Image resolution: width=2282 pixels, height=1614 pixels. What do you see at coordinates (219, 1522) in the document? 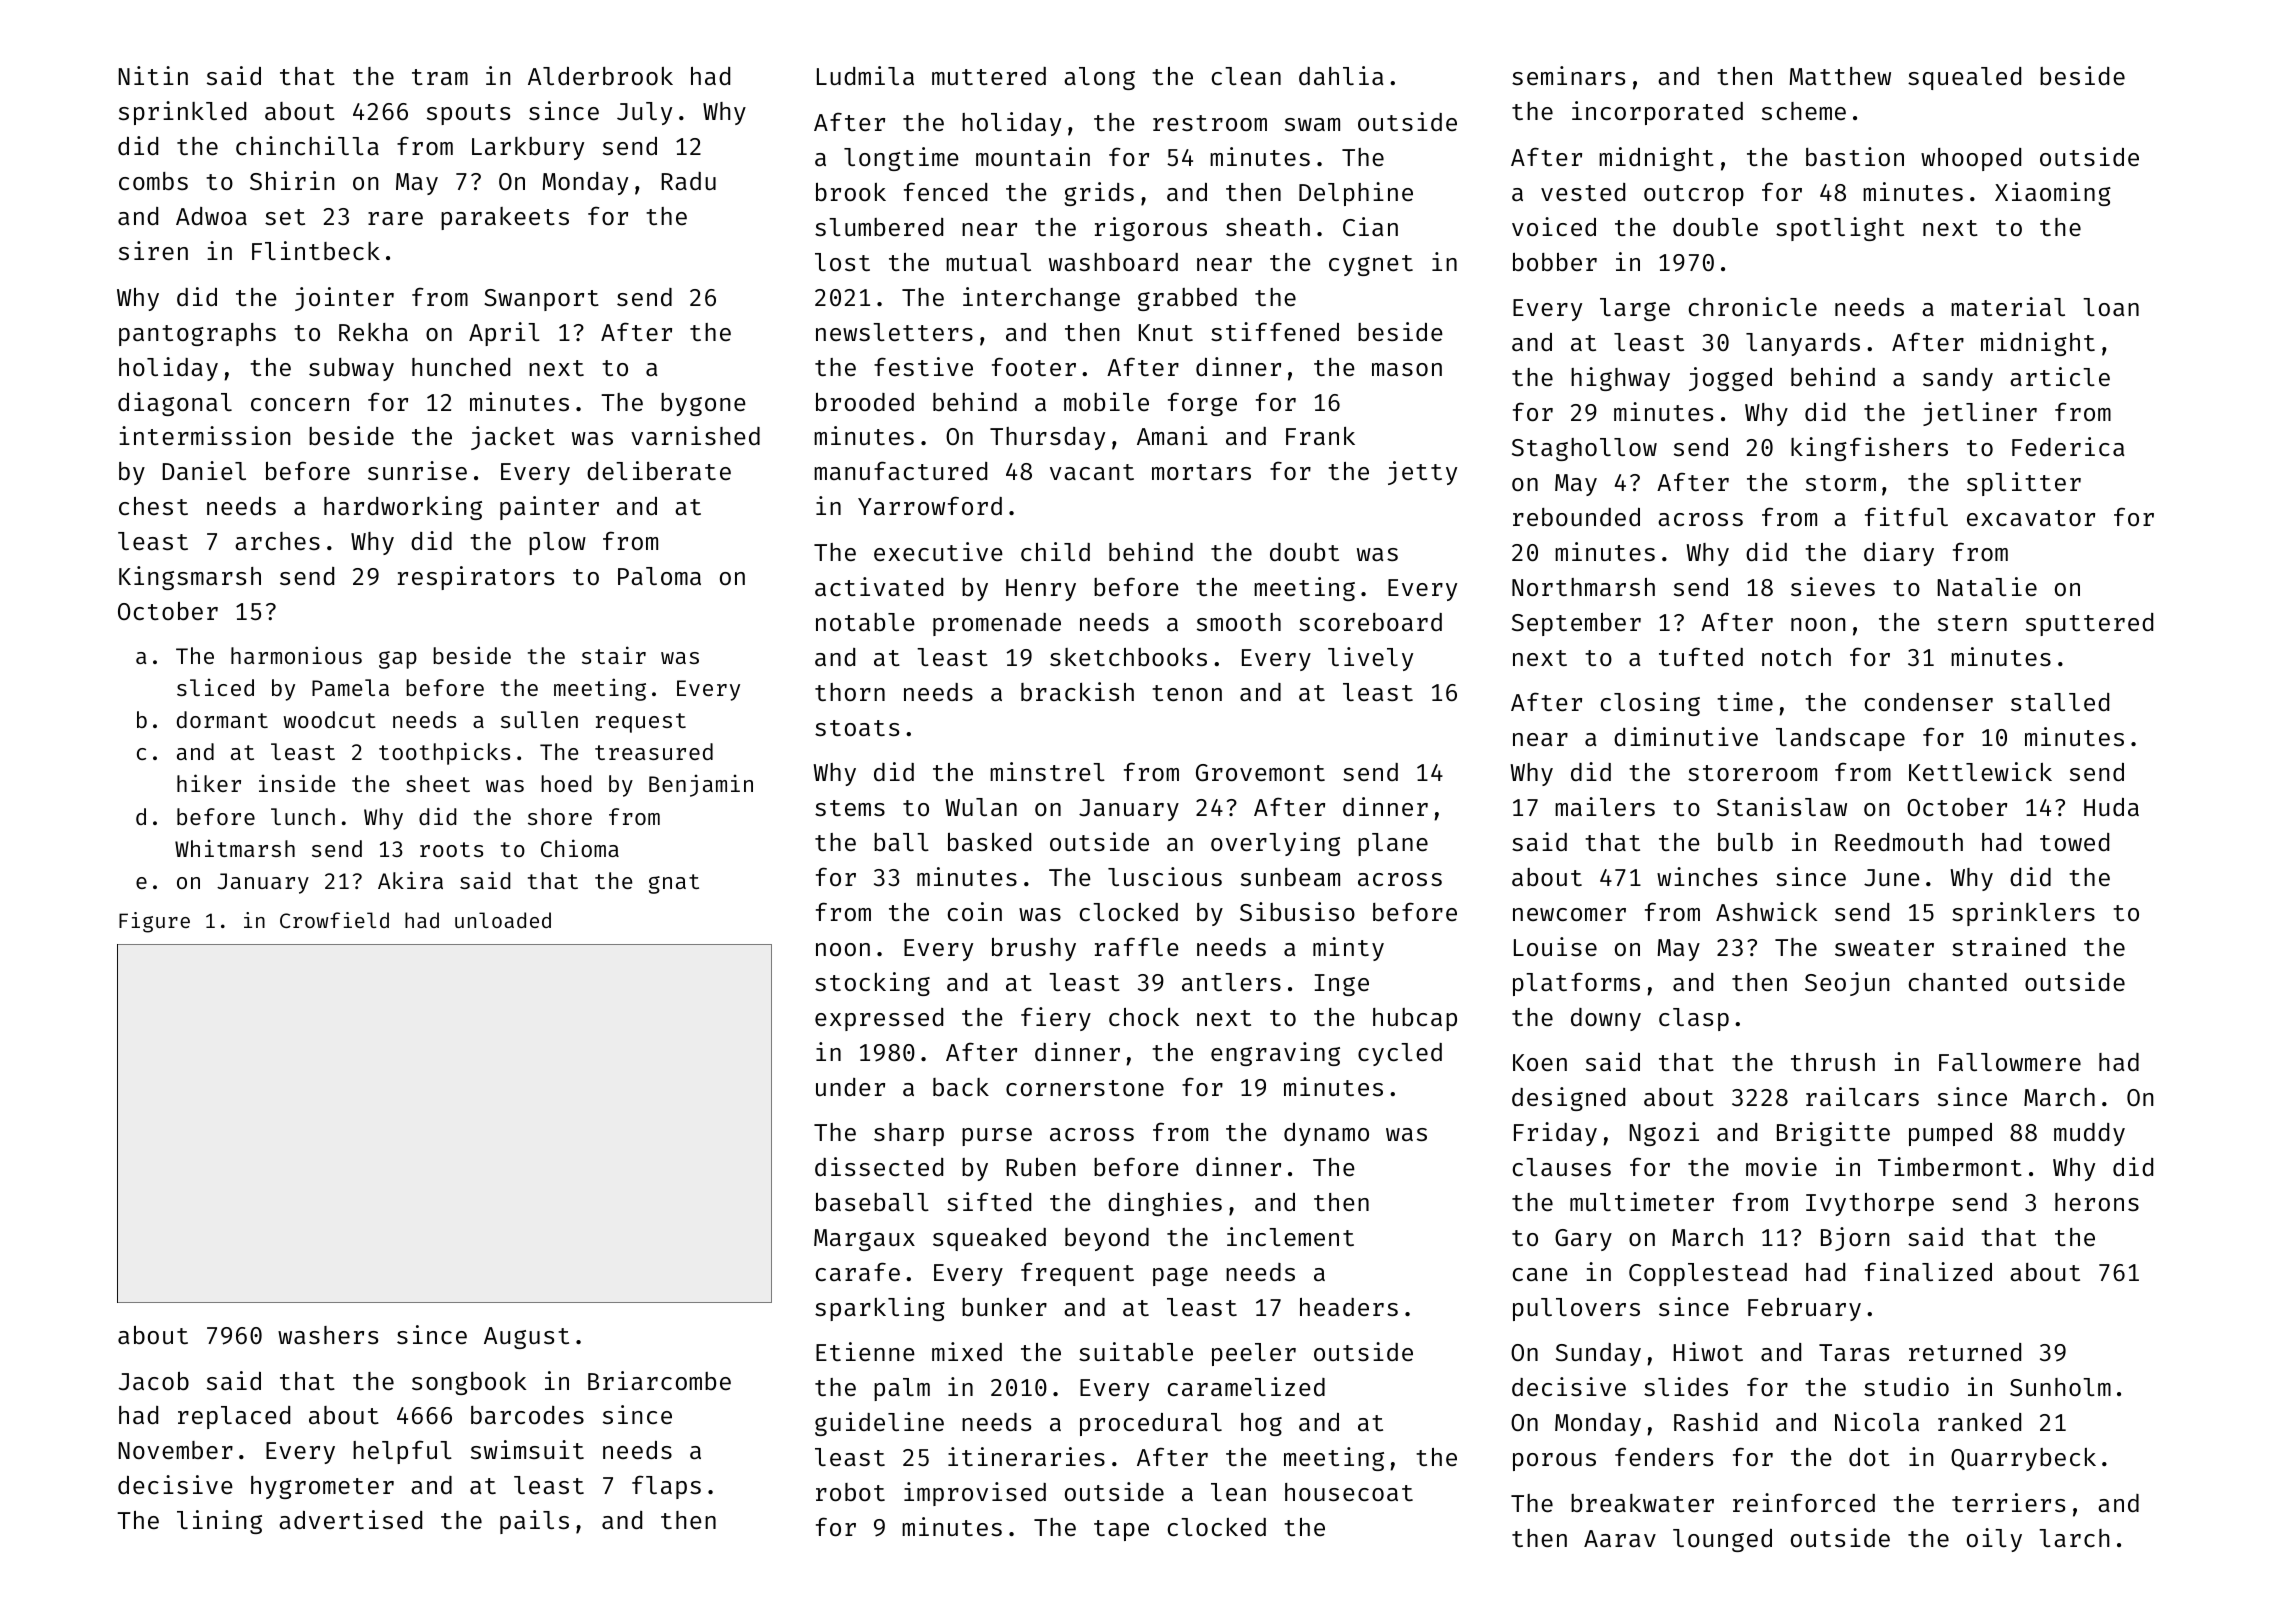
I see `lining` at bounding box center [219, 1522].
